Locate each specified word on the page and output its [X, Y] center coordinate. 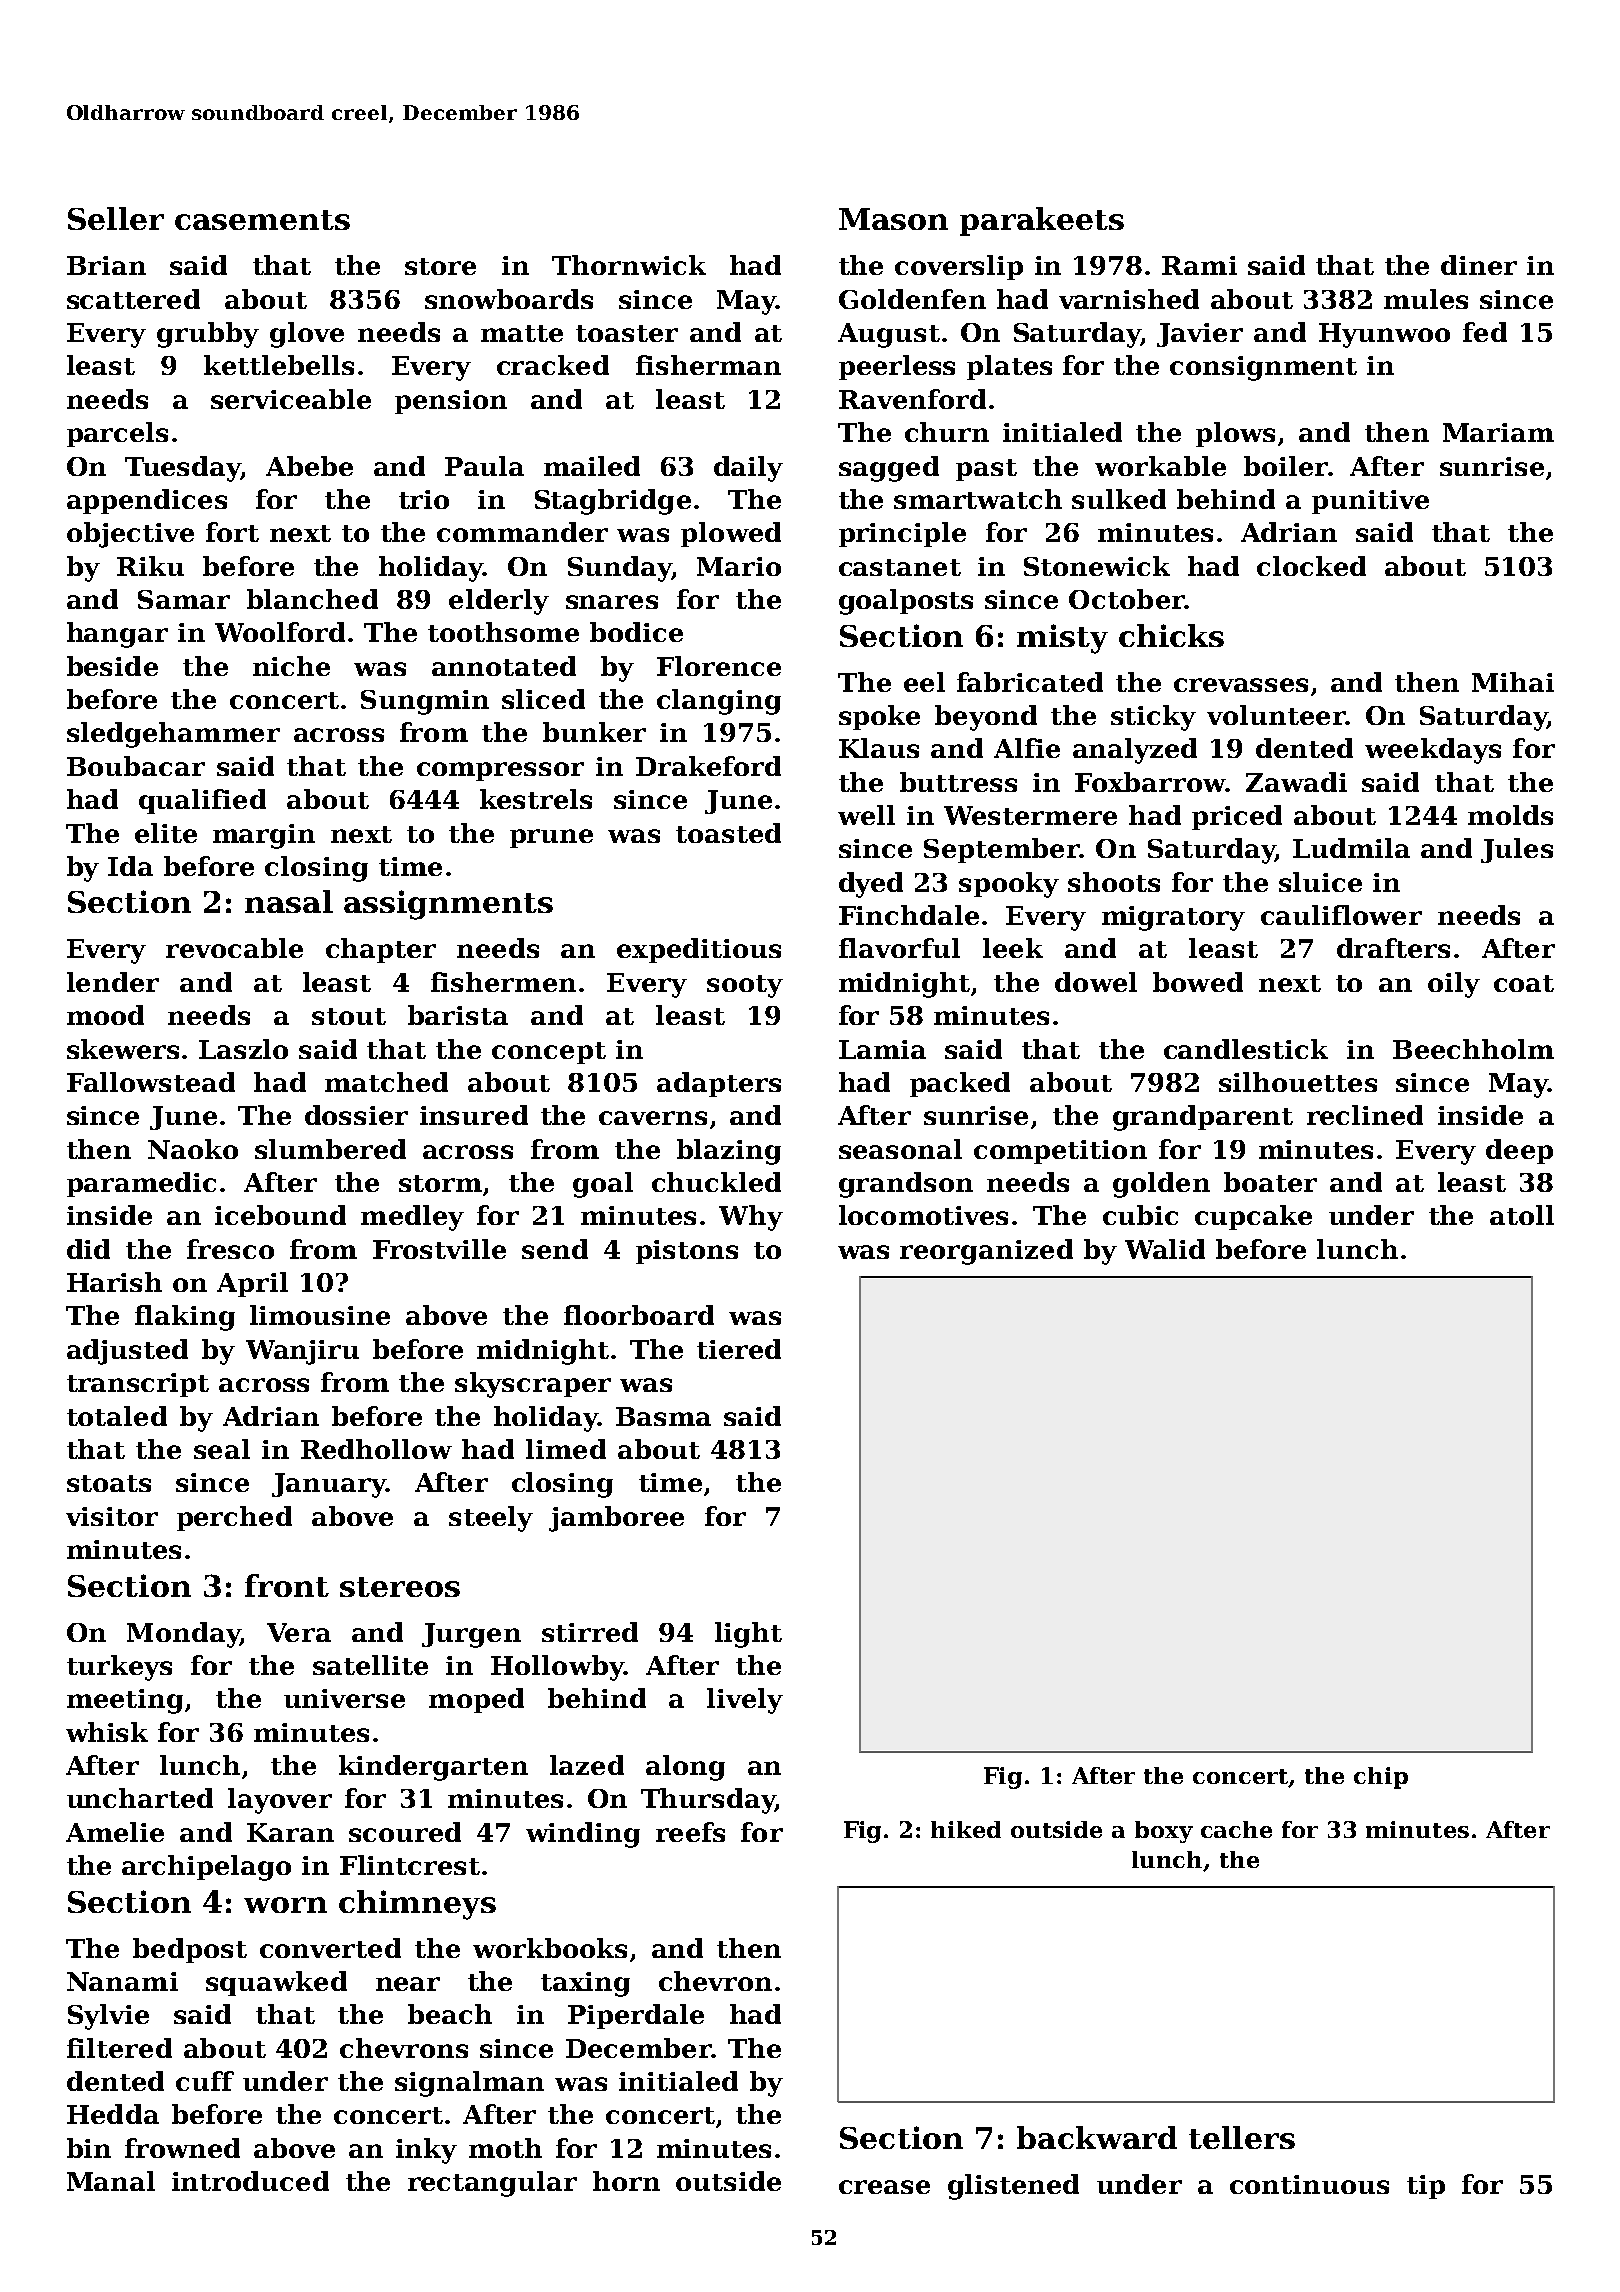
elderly [499, 602]
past [986, 470]
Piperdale [636, 2016]
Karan [290, 1832]
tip [1426, 2187]
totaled [117, 1416]
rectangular [492, 2184]
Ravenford [912, 399]
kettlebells [279, 365]
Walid [1165, 1249]
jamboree [616, 1519]
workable [1160, 466]
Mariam [1498, 432]
